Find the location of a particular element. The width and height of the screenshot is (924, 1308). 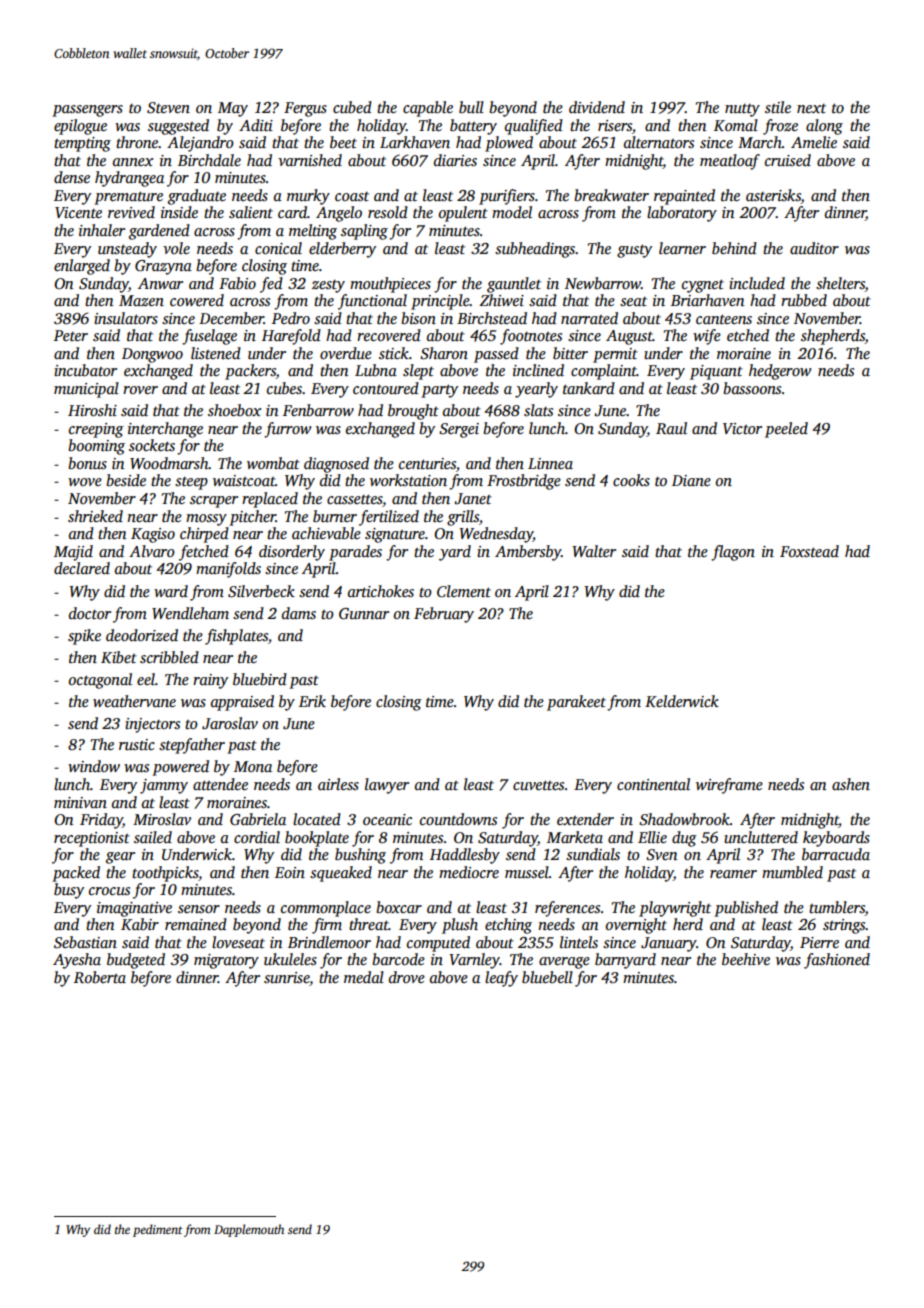

strings is located at coordinates (844, 926).
